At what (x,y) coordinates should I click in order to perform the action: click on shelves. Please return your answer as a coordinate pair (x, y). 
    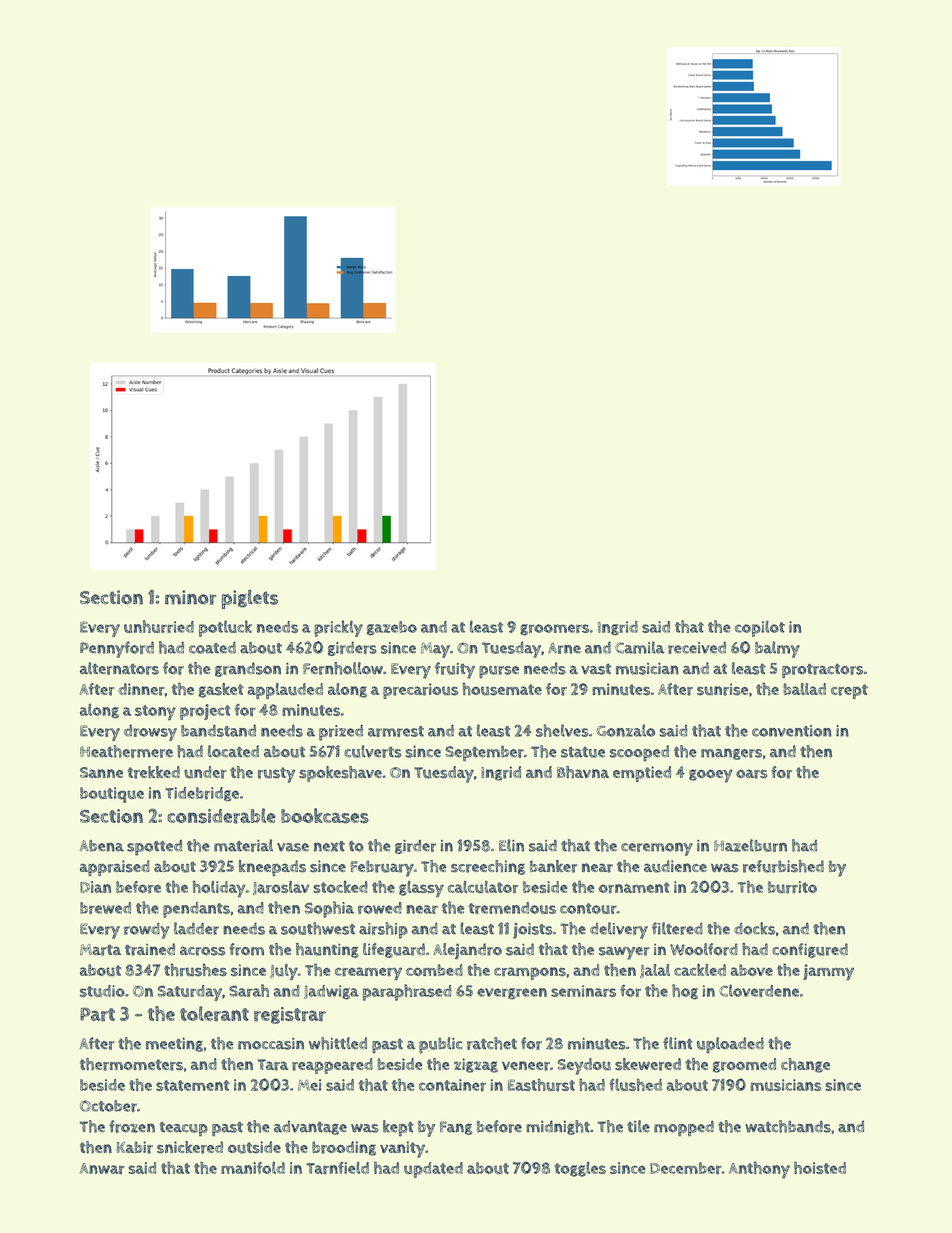
    Looking at the image, I should click on (562, 730).
